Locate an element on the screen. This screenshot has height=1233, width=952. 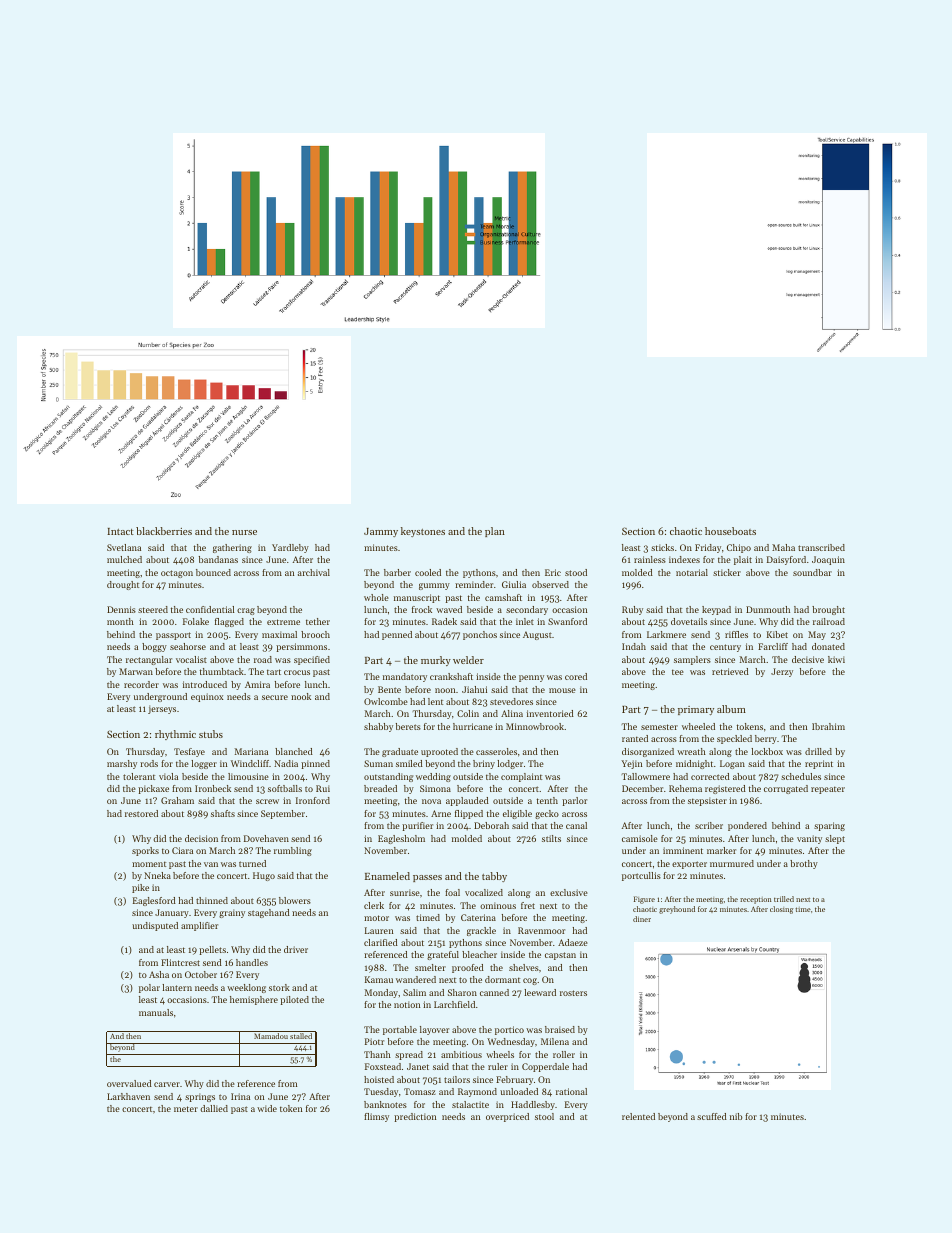
introduced is located at coordinates (205, 684).
